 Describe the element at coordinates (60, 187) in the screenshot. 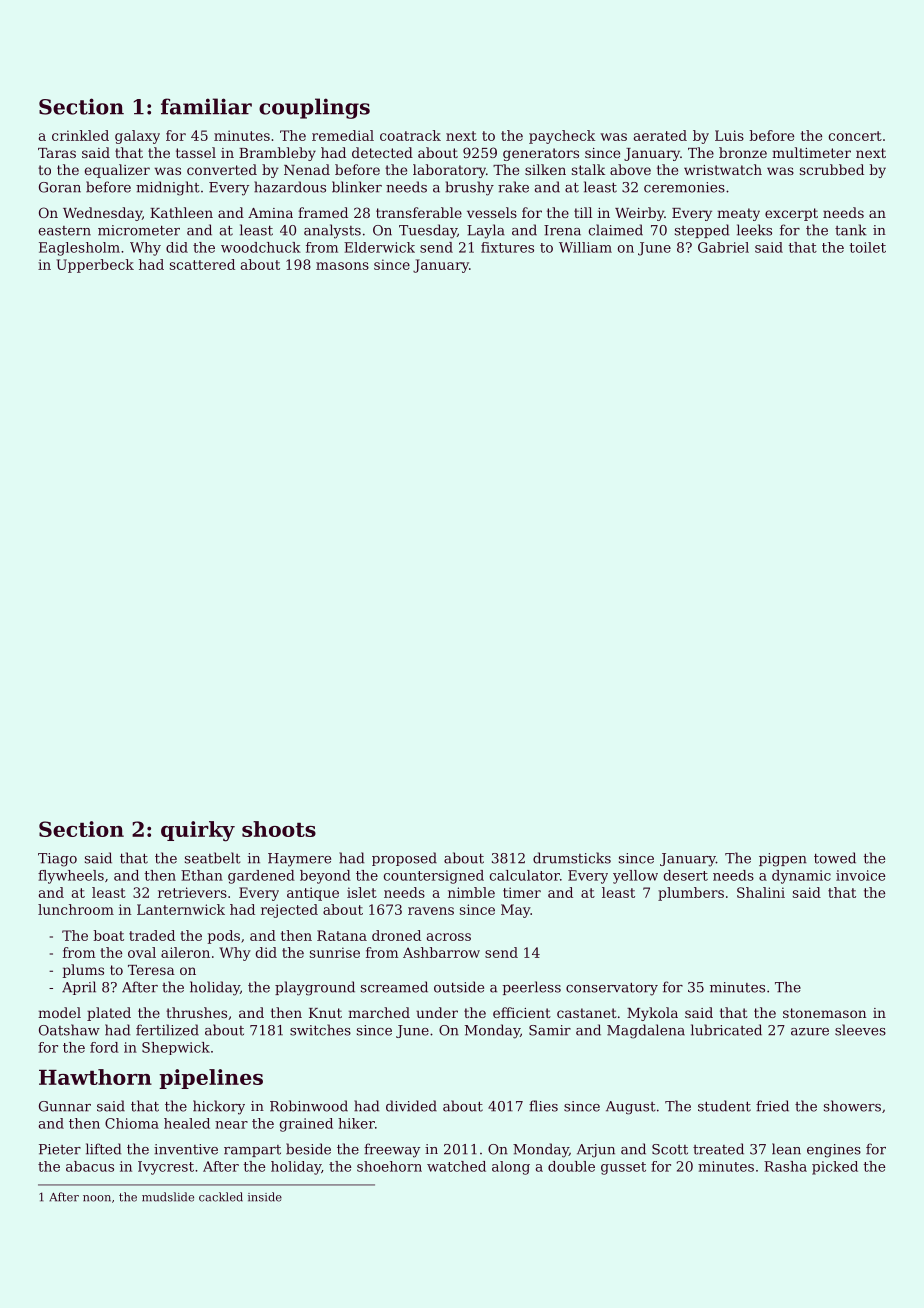

I see `Goran` at that location.
